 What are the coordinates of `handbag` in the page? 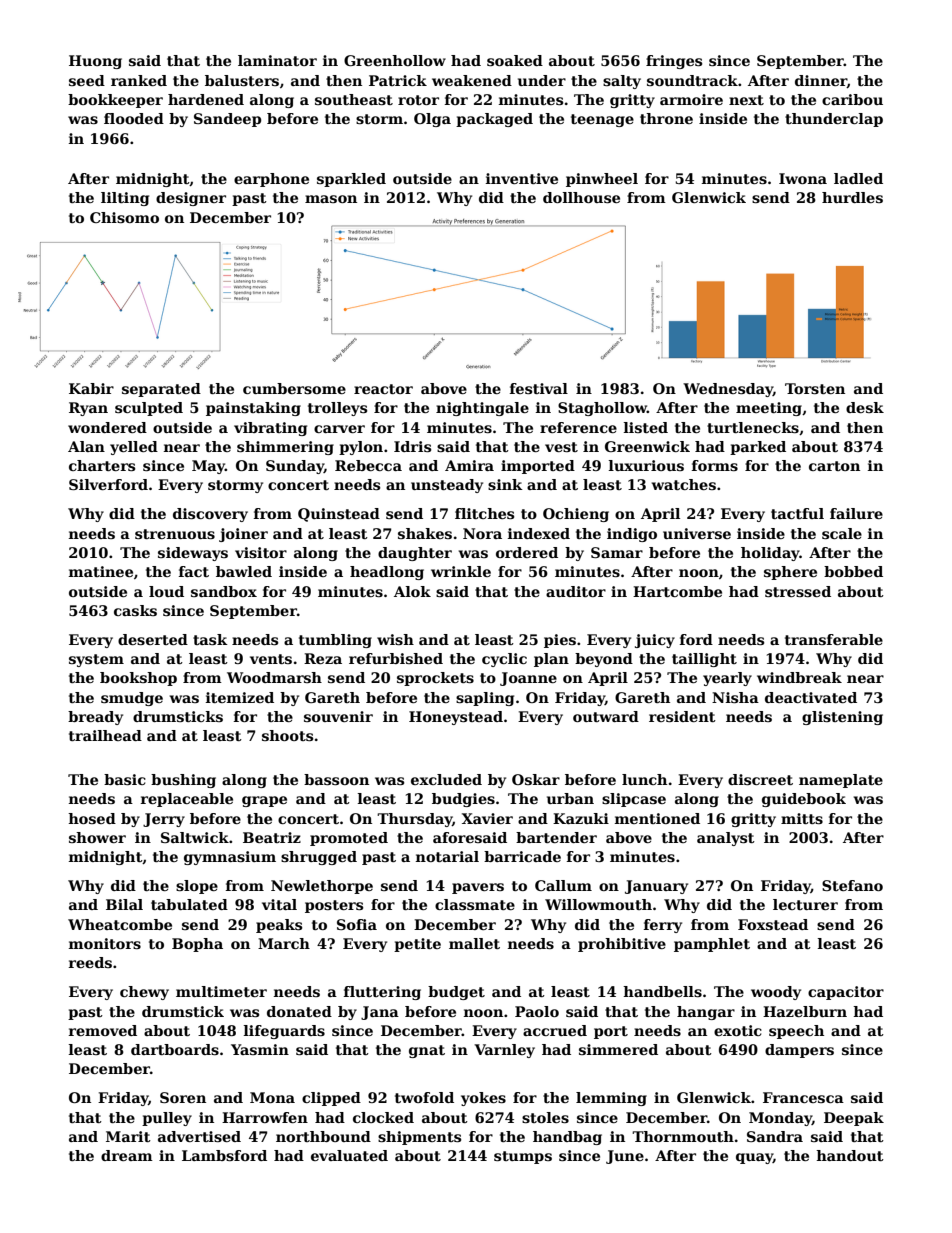 It's located at (567, 1138).
